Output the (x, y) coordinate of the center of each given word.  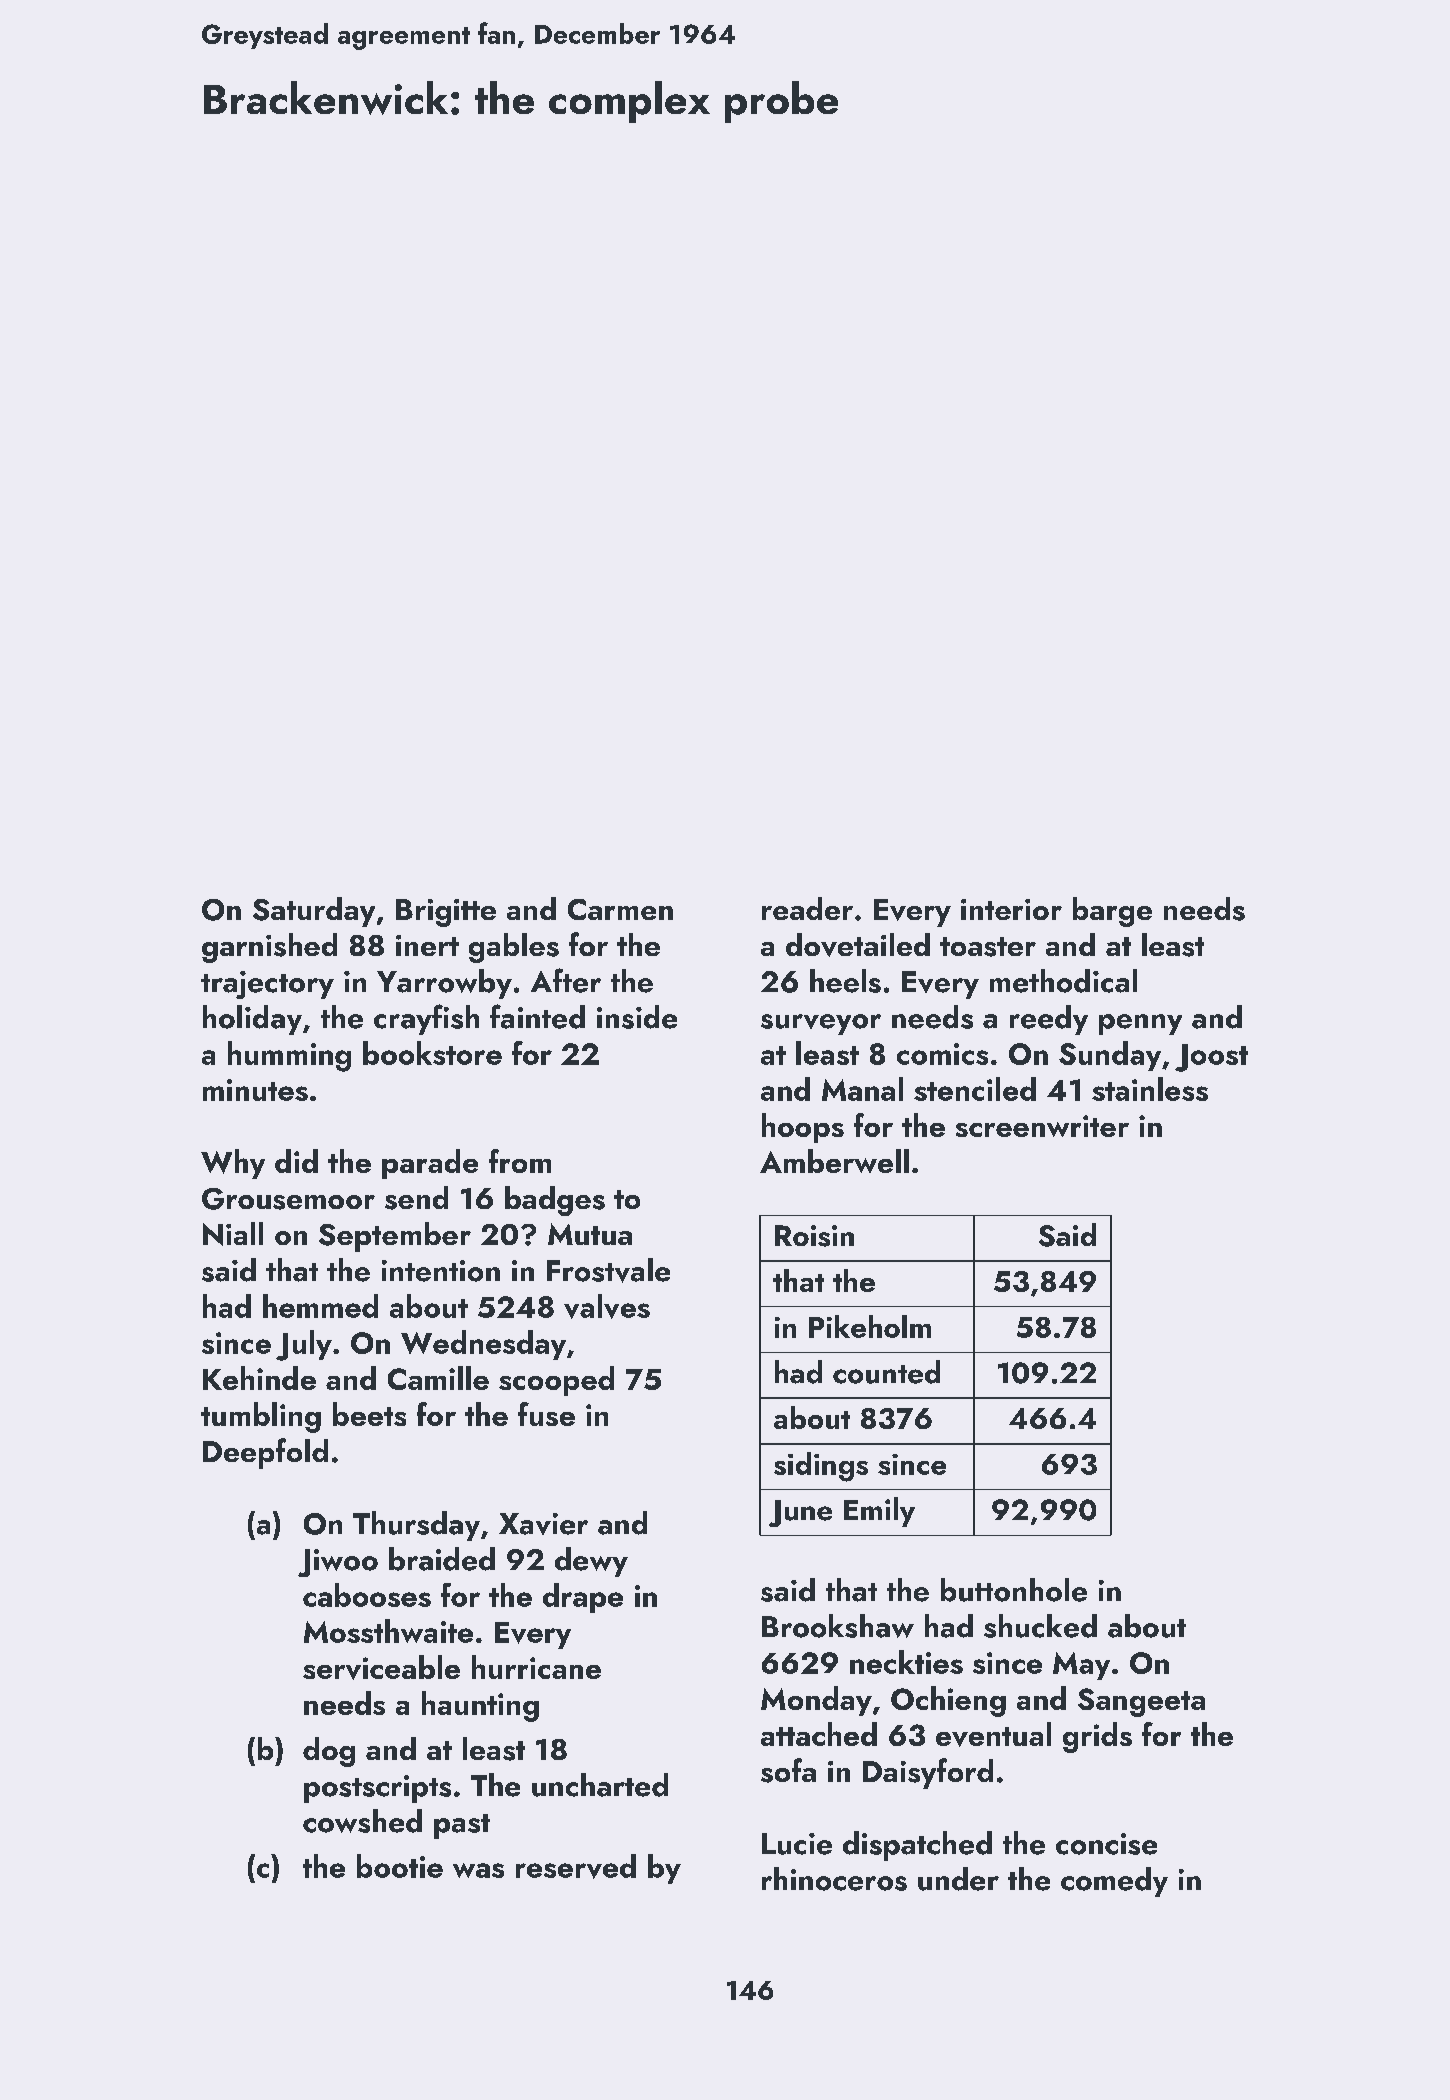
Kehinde (259, 1378)
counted (886, 1372)
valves (607, 1306)
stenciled (975, 1089)
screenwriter (1042, 1126)
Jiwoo (338, 1563)
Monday (816, 1701)
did (296, 1161)
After (566, 980)
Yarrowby (444, 984)
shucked (1040, 1626)
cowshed (362, 1821)
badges (555, 1201)
